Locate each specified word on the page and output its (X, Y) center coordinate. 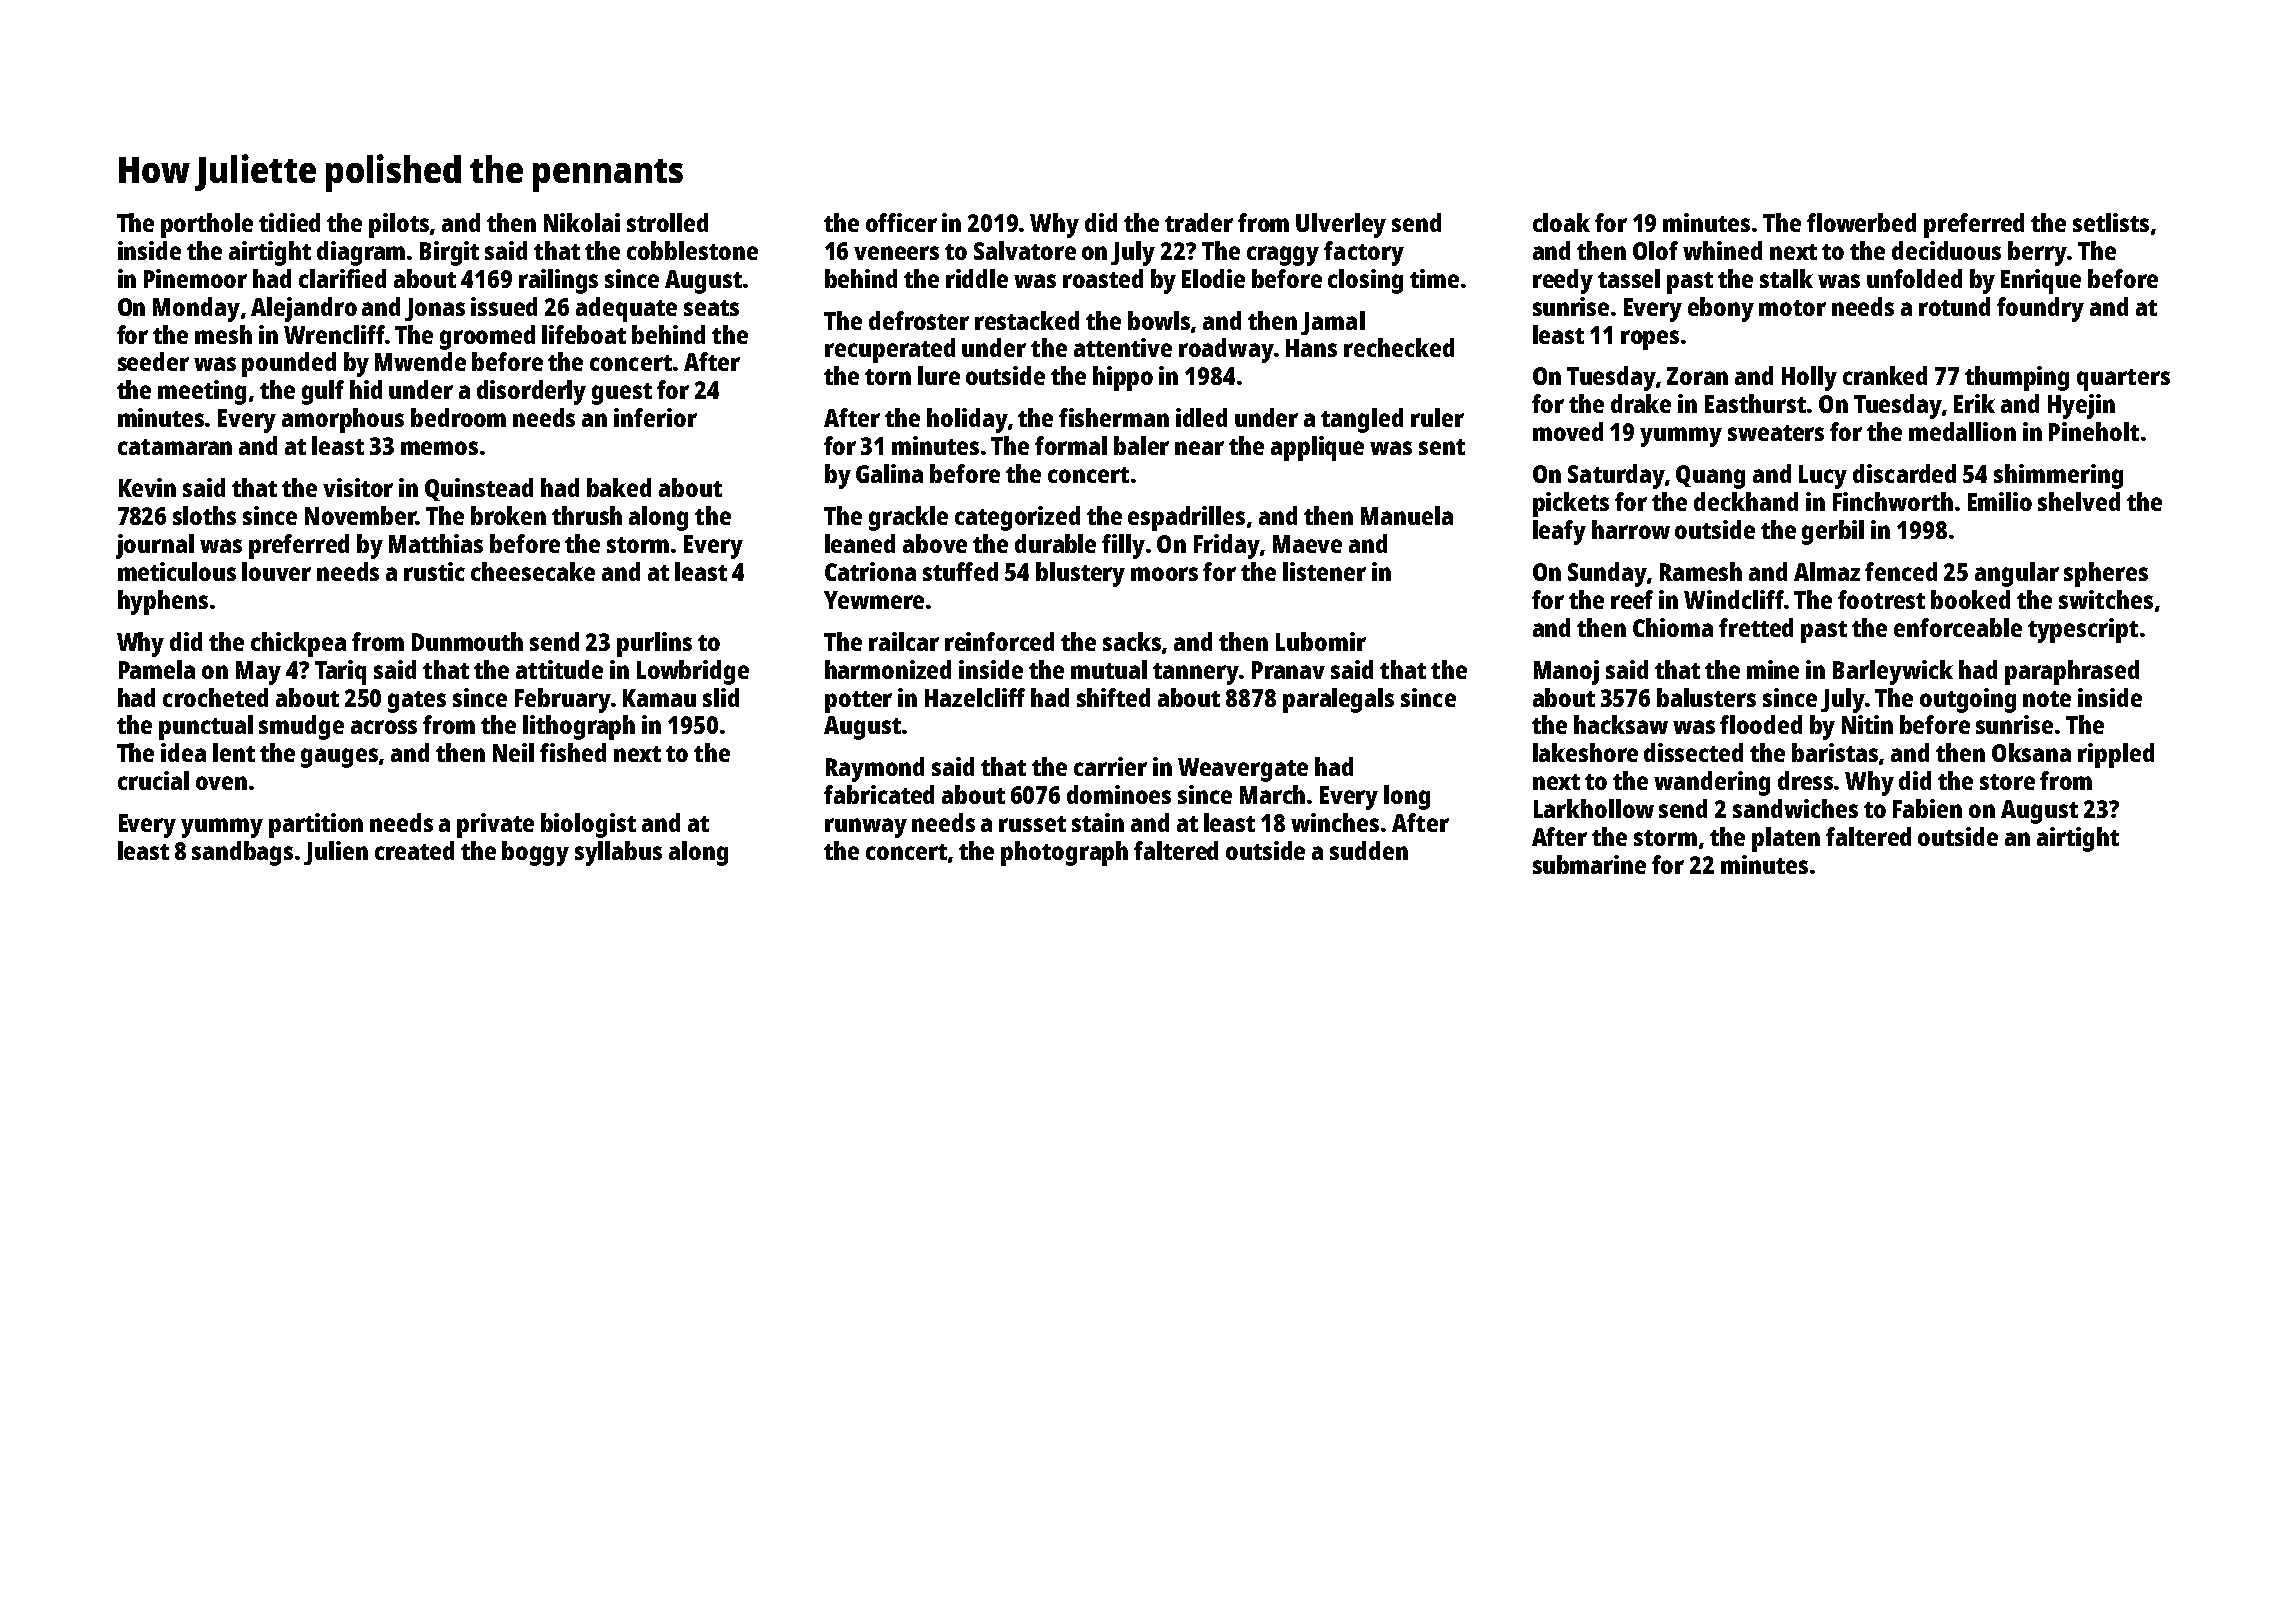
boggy (535, 853)
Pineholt (2094, 431)
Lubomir (1321, 641)
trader (1199, 222)
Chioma (1673, 627)
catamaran (175, 447)
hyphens (163, 602)
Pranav (1288, 670)
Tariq (340, 672)
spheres (2106, 574)
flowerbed (1861, 222)
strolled (667, 222)
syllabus (618, 853)
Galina (889, 473)
